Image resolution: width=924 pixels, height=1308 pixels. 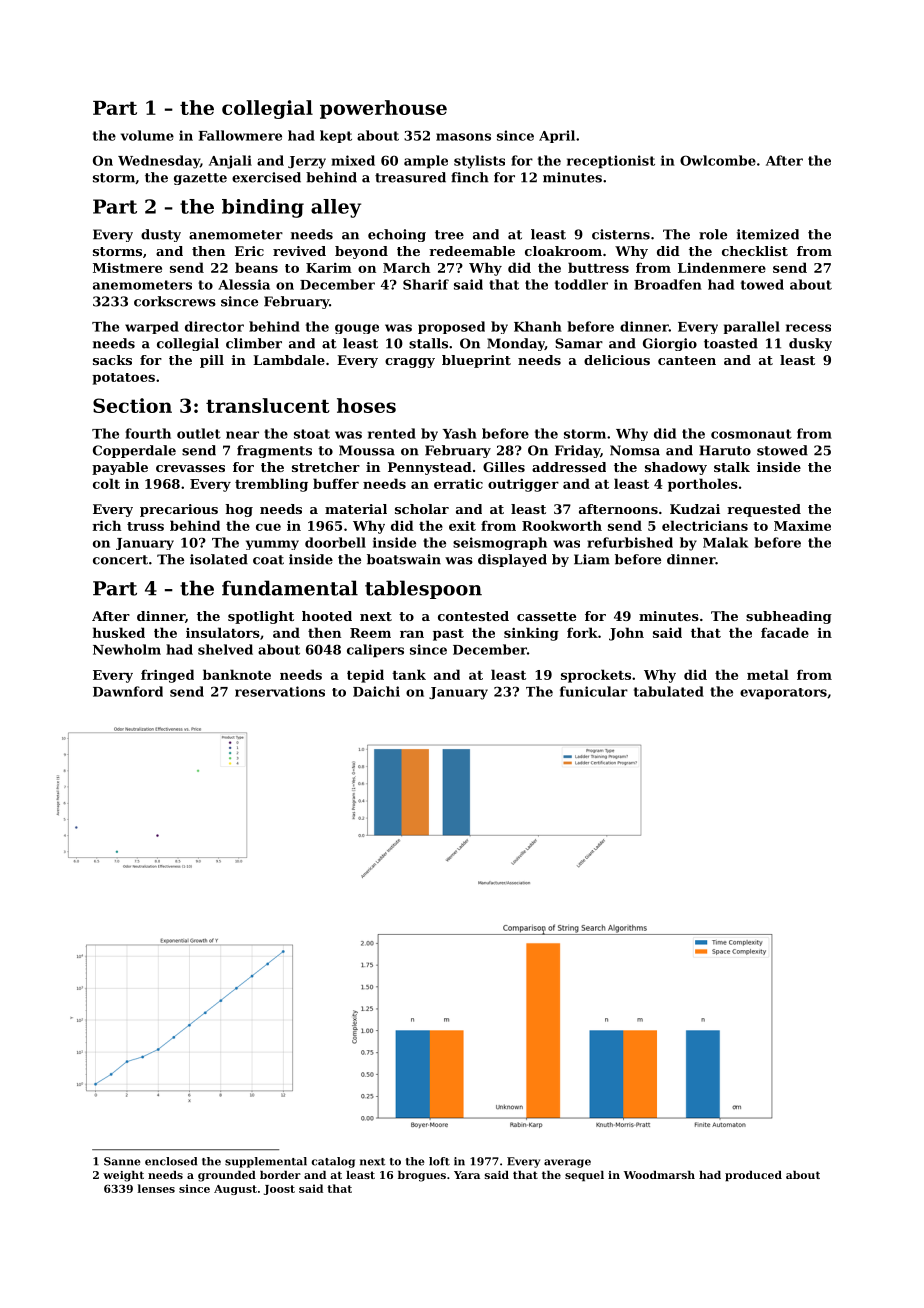 I want to click on Dawnford, so click(x=128, y=691).
